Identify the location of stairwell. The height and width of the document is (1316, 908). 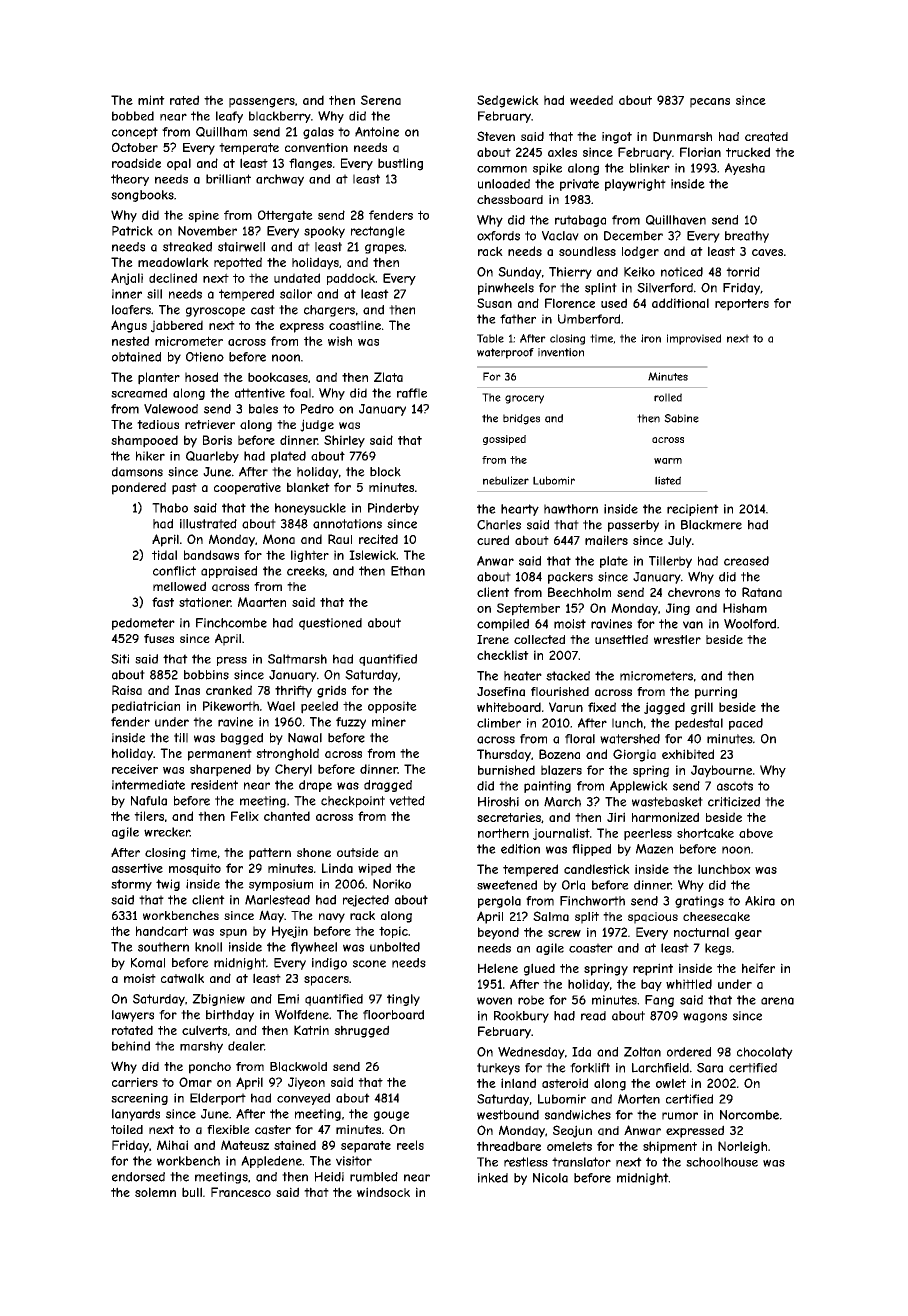
(241, 247).
